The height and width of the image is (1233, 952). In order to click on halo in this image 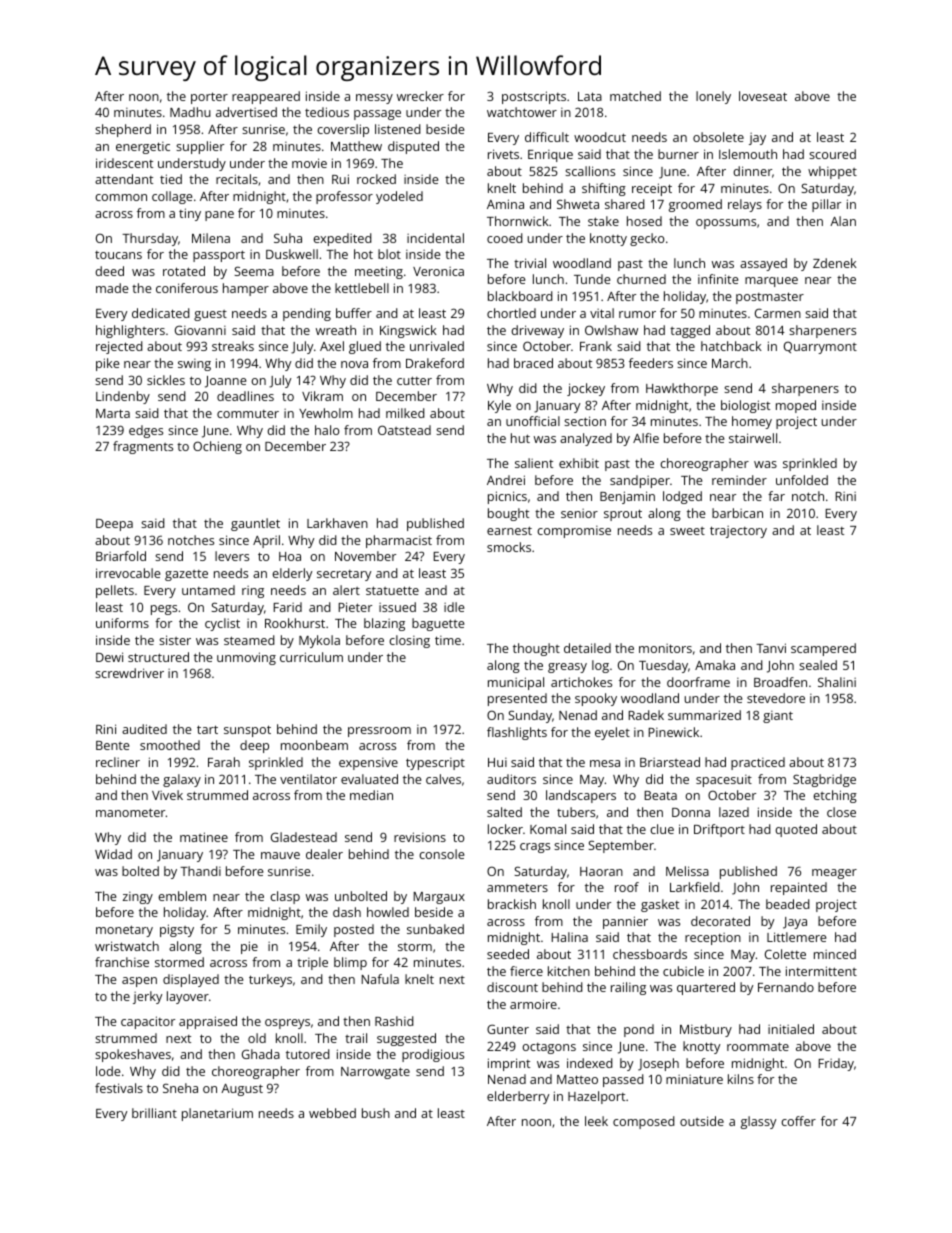, I will do `click(327, 430)`.
